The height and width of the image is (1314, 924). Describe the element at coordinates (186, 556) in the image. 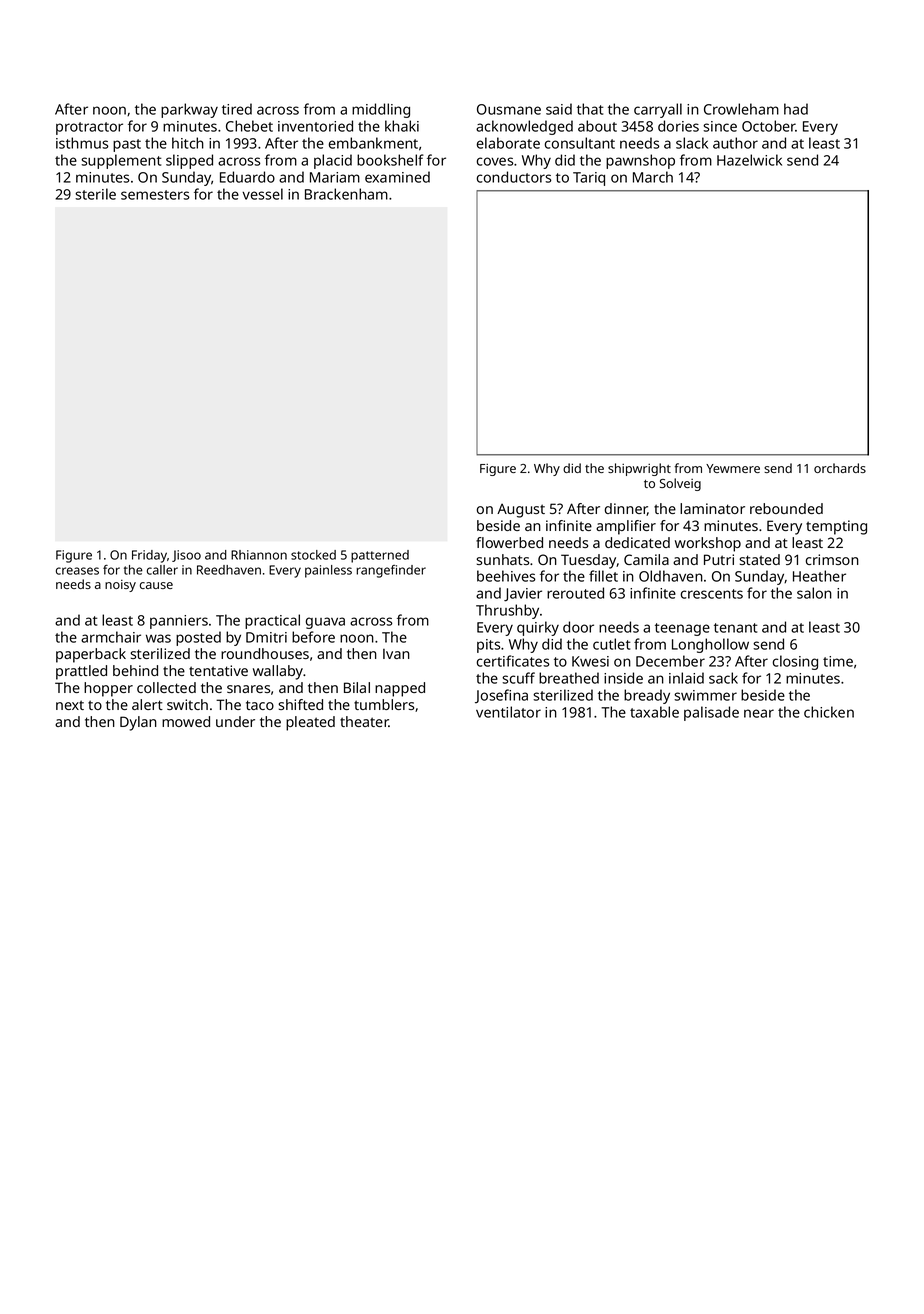

I see `Jisoo` at that location.
